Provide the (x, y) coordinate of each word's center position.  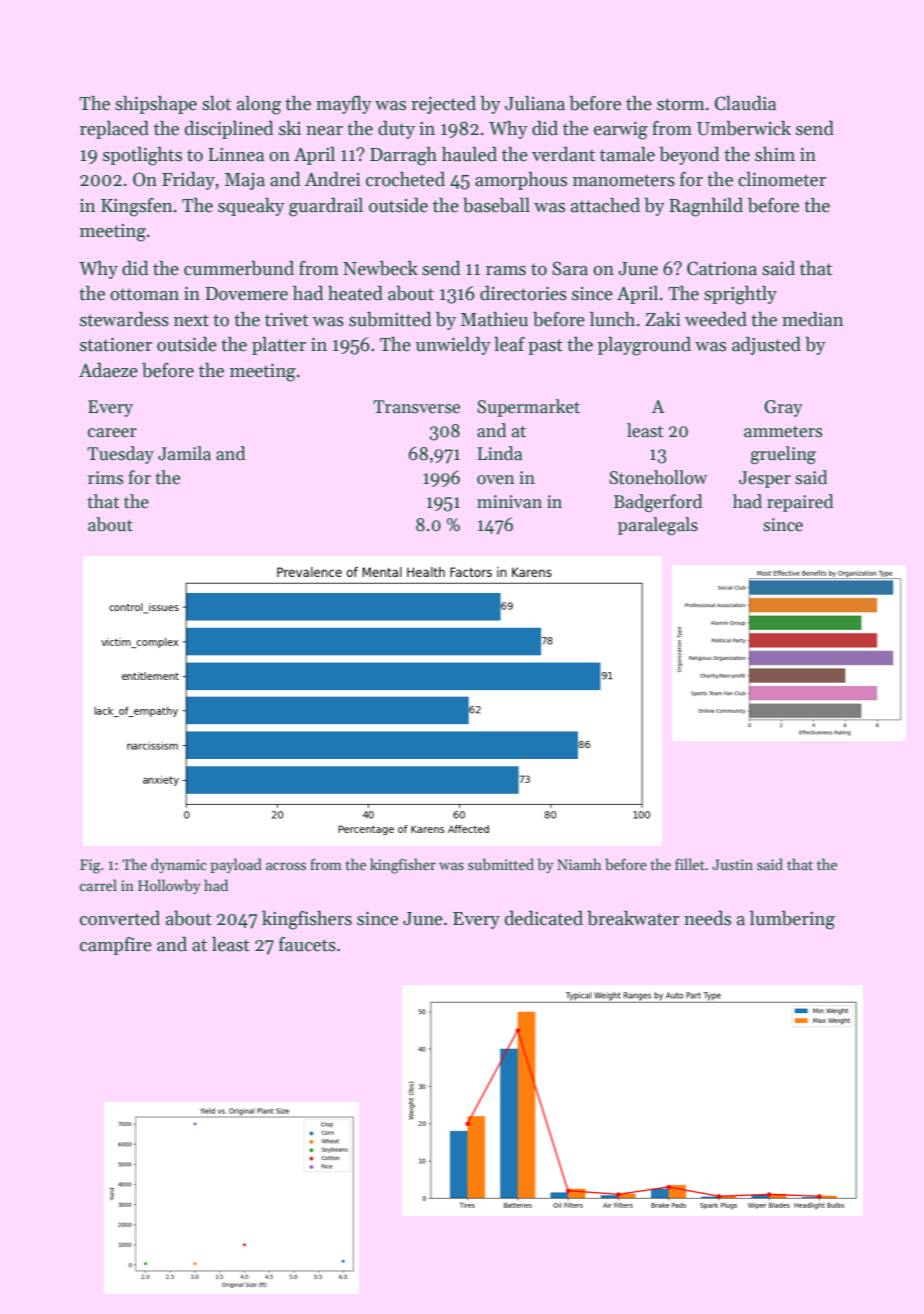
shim (775, 154)
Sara (570, 268)
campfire (116, 946)
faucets (307, 944)
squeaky (251, 207)
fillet (690, 864)
